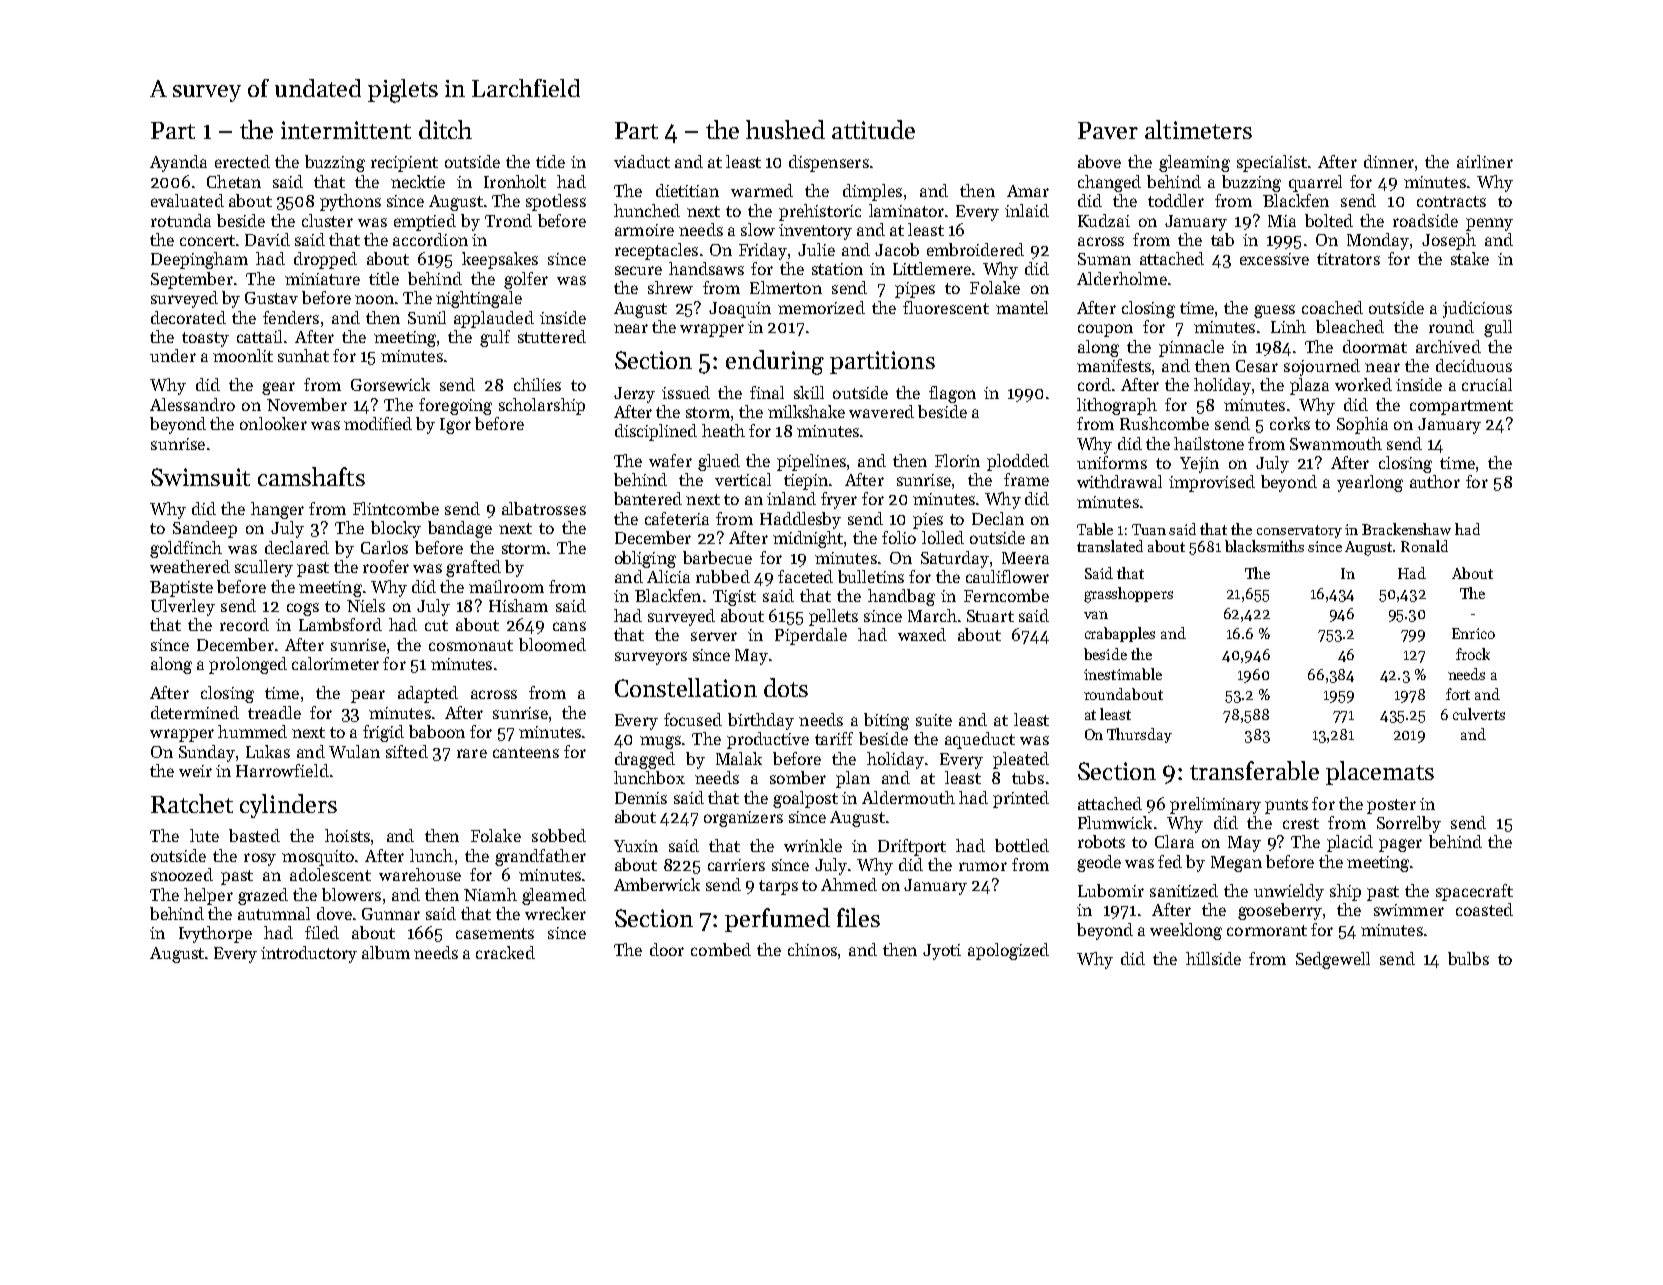 Image resolution: width=1663 pixels, height=1285 pixels. What do you see at coordinates (1108, 130) in the screenshot?
I see `Paver` at bounding box center [1108, 130].
